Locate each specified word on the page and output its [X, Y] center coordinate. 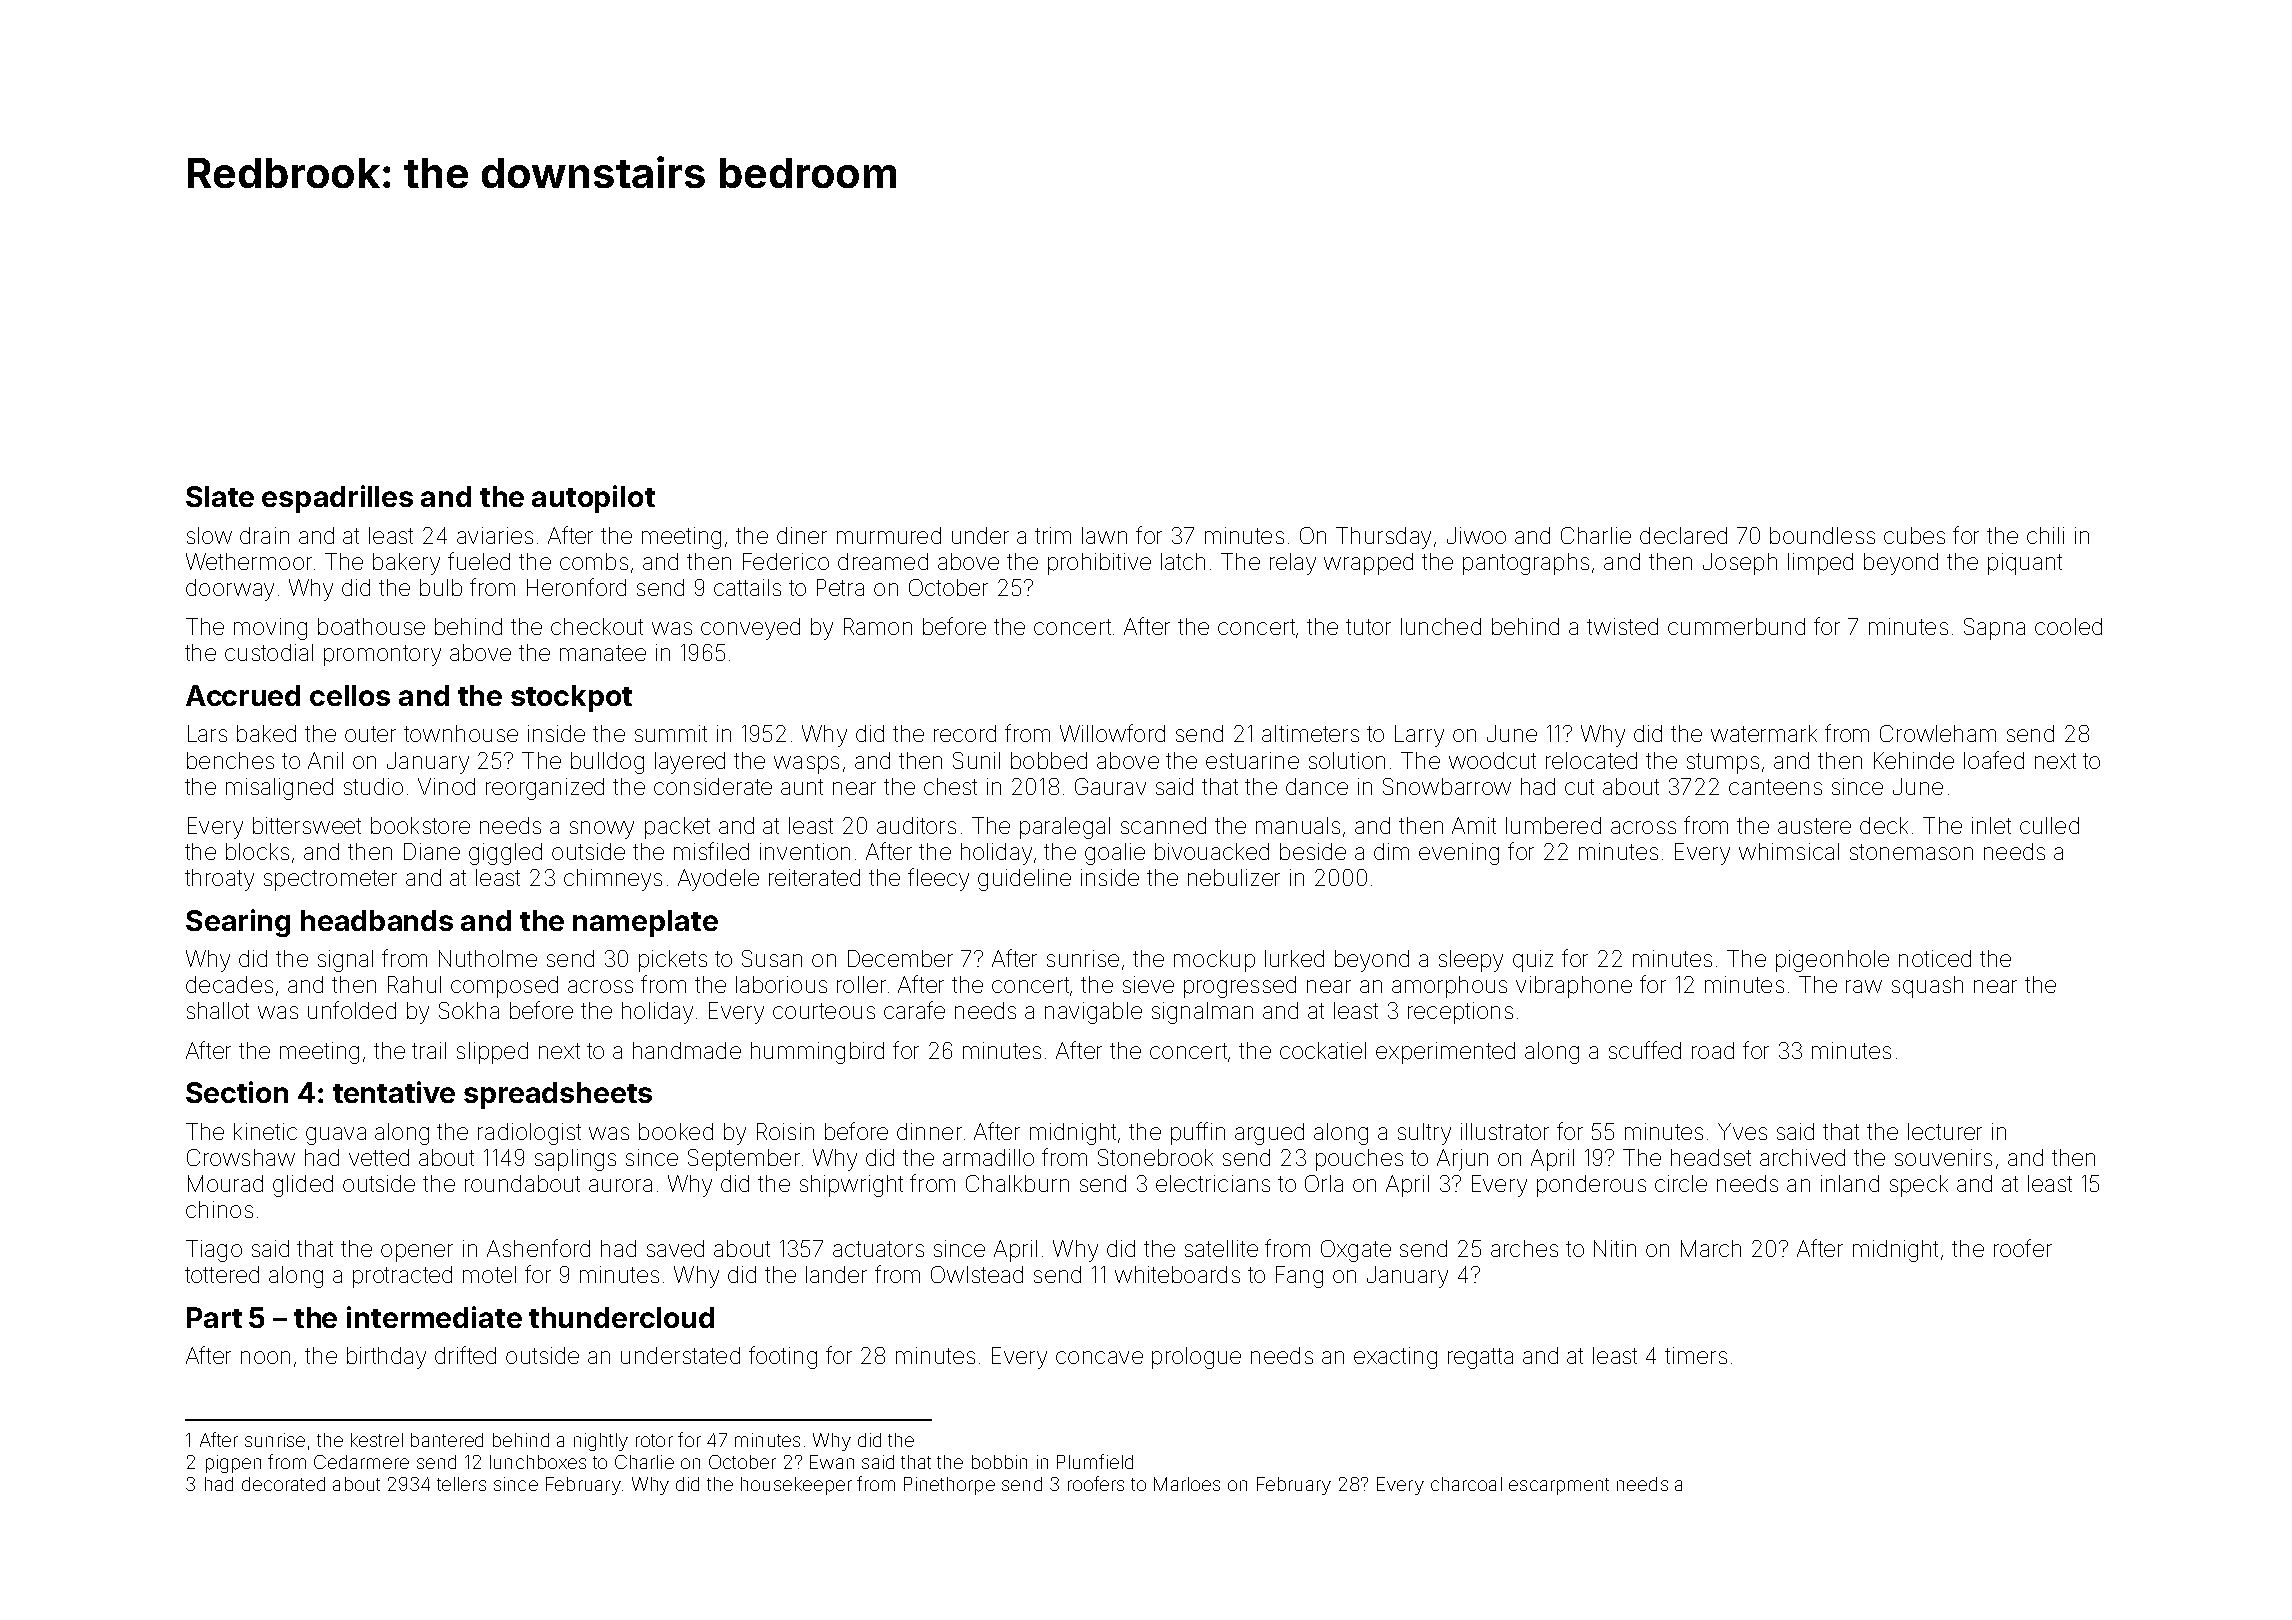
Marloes [1187, 1484]
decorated [283, 1484]
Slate [220, 496]
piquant [2025, 564]
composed [504, 987]
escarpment [1559, 1486]
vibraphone [1574, 987]
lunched [1441, 626]
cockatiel [1323, 1050]
